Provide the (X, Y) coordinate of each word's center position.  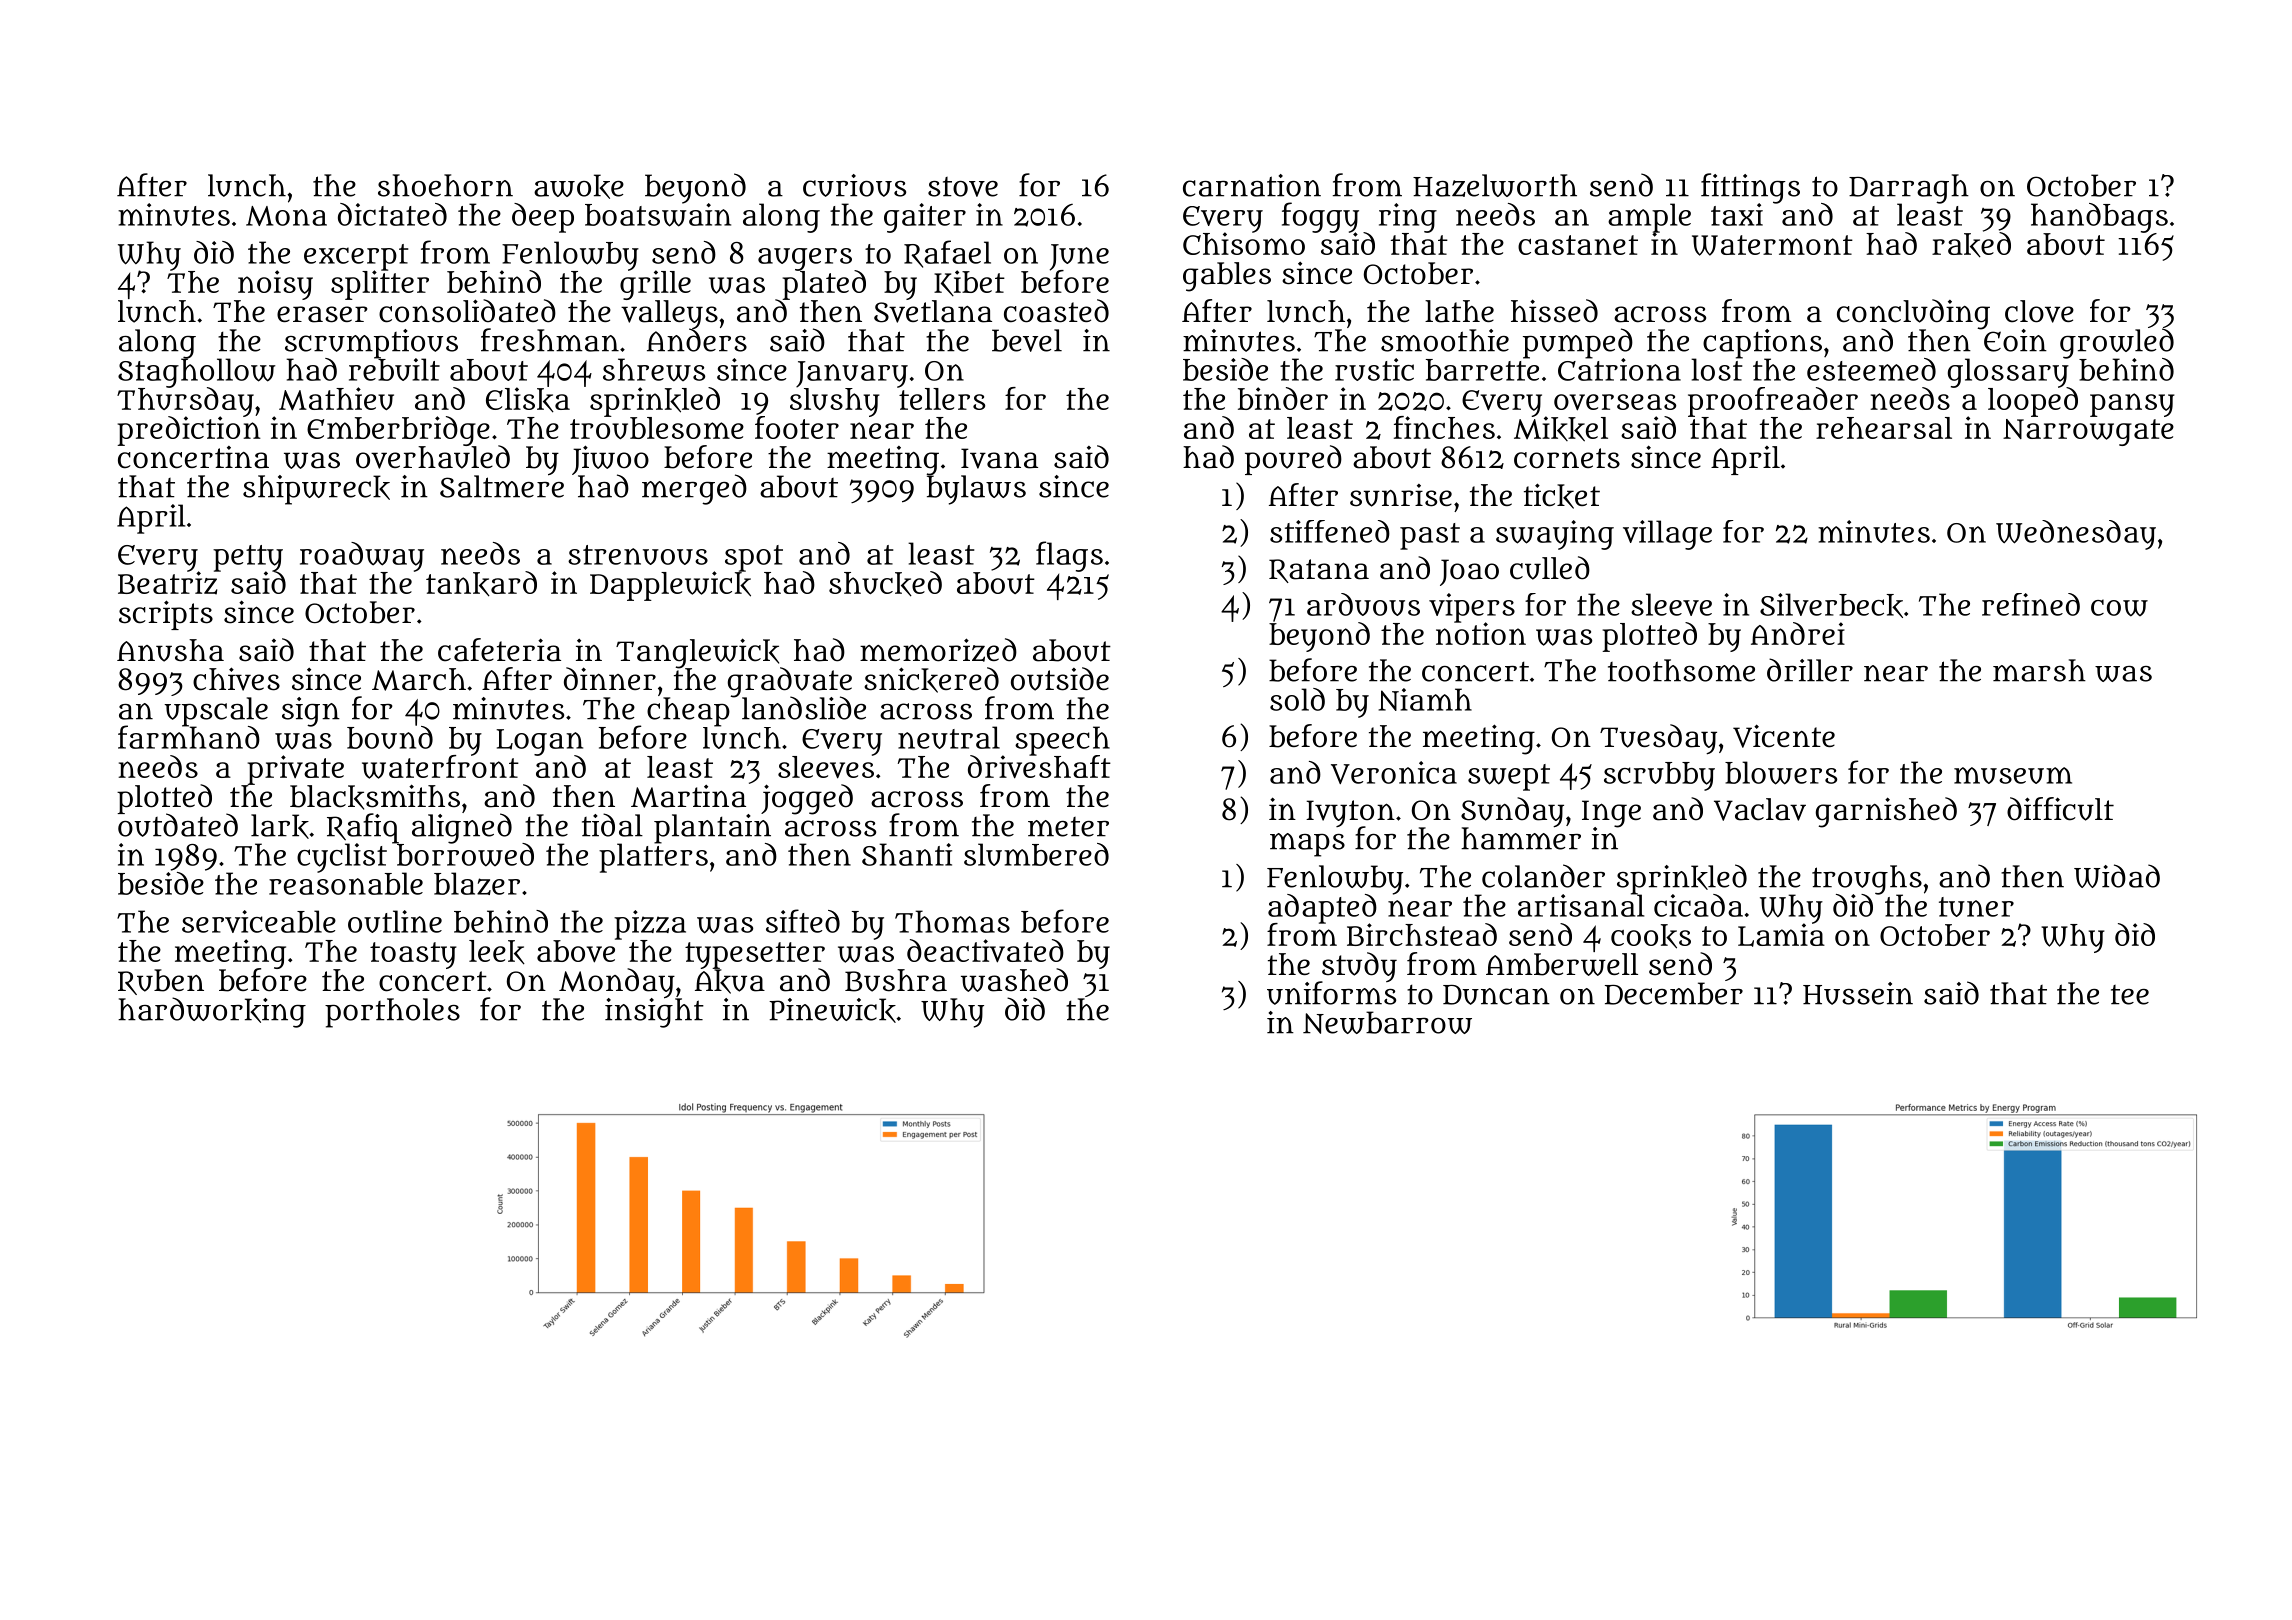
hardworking (212, 1012)
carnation (1252, 185)
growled (2117, 343)
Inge (1611, 813)
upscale (216, 711)
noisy (275, 285)
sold (1297, 699)
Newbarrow (1387, 1022)
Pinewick (832, 1010)
